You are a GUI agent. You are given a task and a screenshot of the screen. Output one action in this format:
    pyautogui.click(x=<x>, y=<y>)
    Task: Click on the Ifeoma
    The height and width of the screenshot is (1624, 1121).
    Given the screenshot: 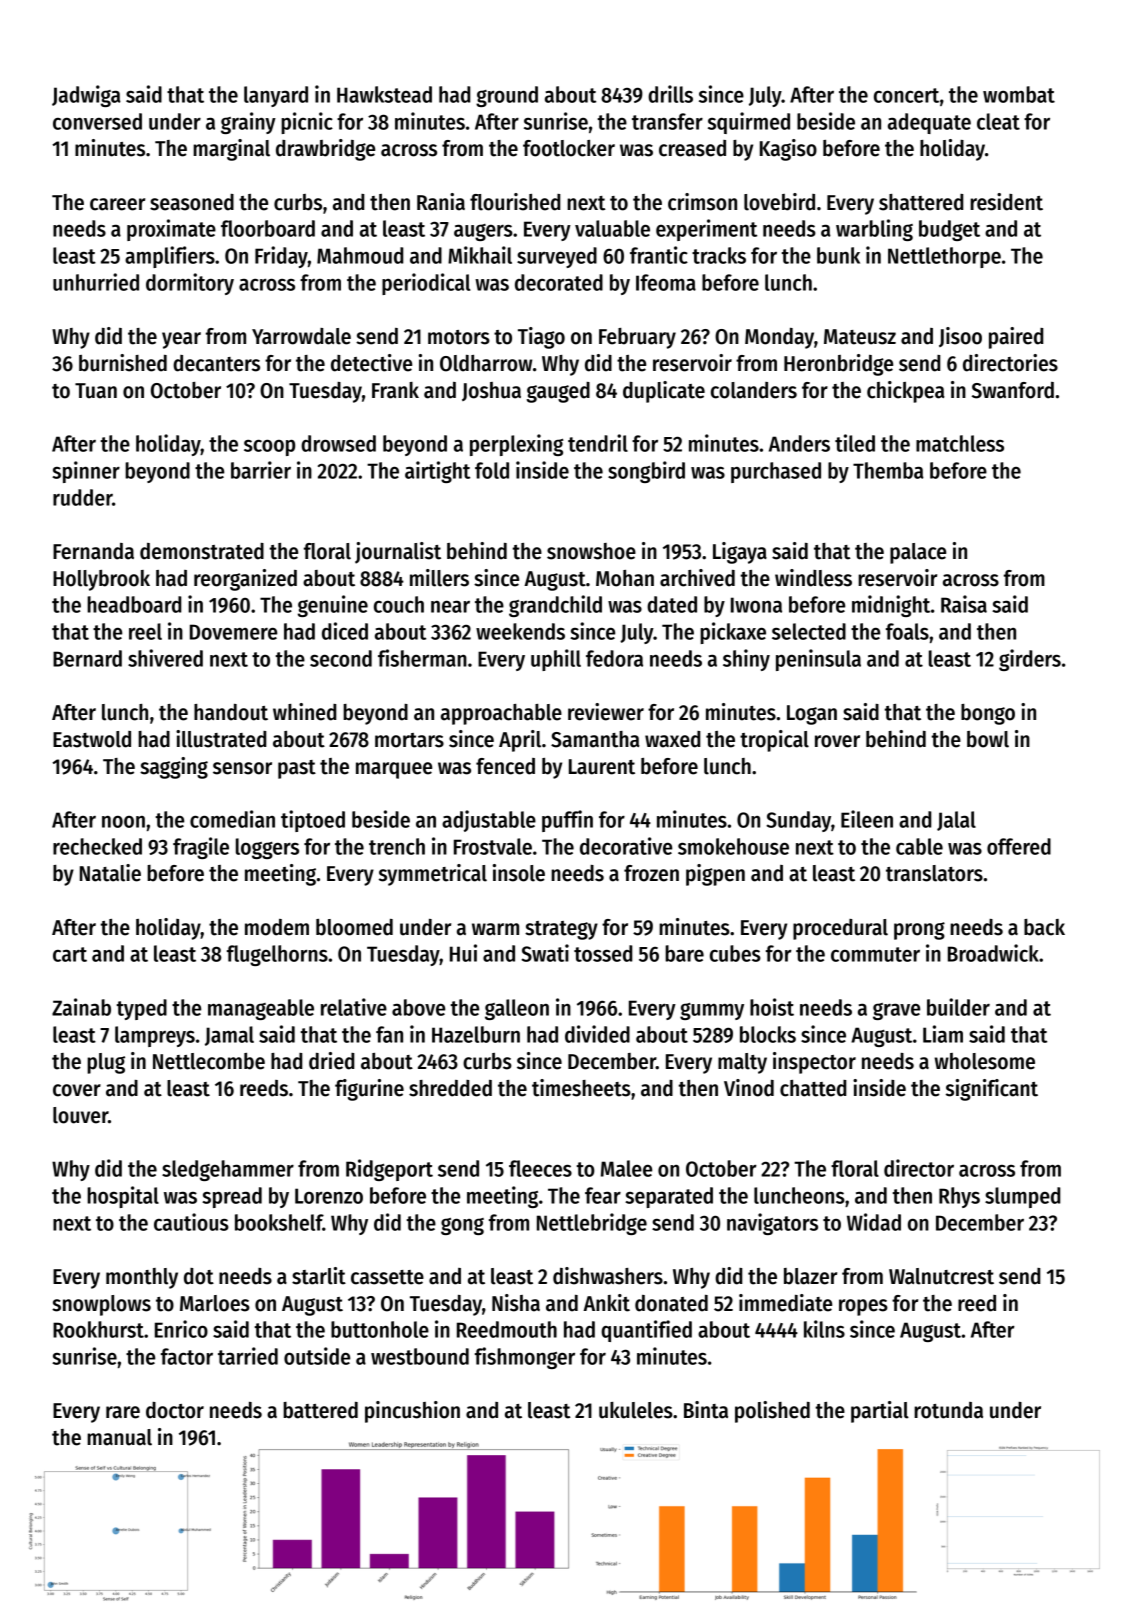 What is the action you would take?
    pyautogui.click(x=666, y=282)
